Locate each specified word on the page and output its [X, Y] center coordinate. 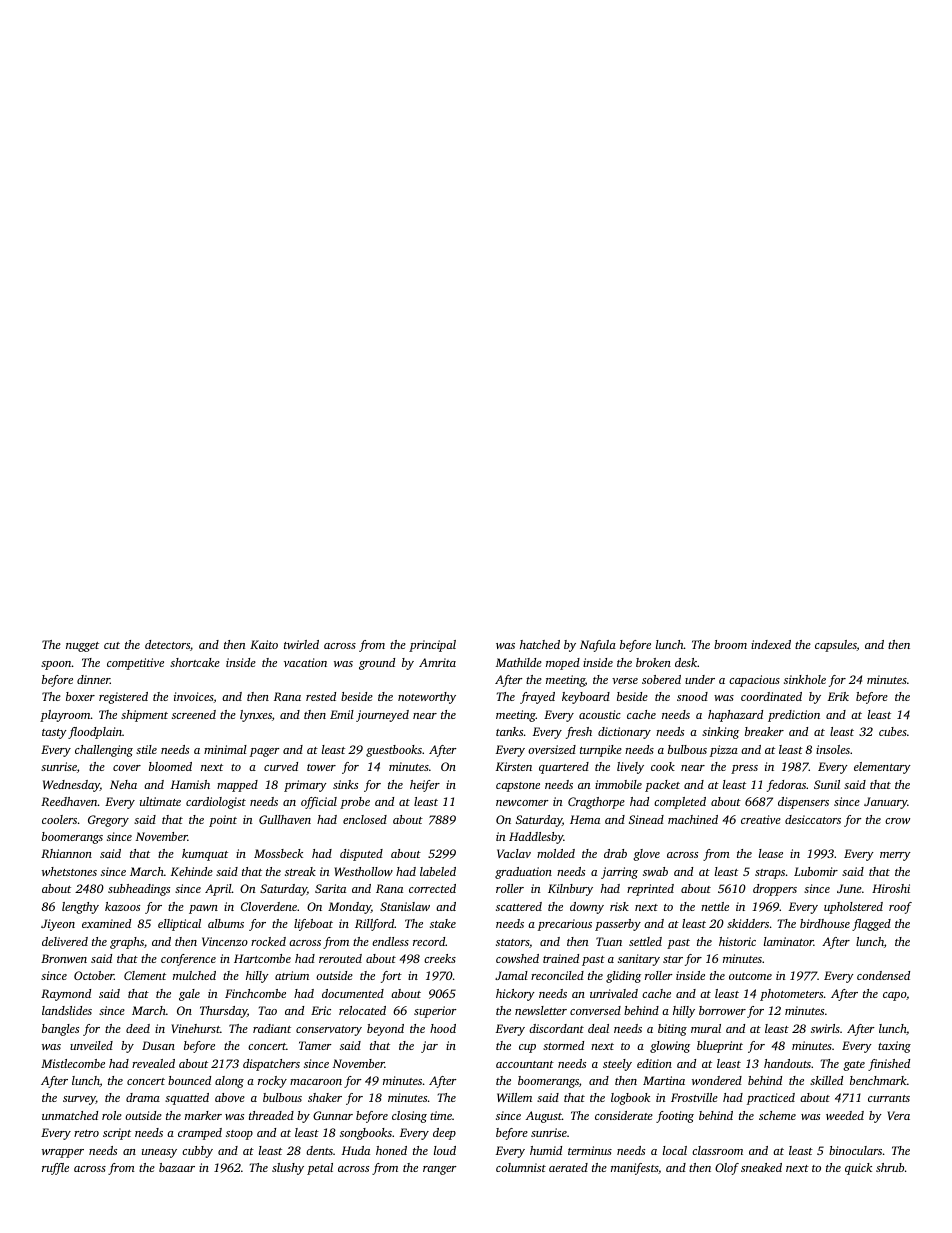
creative [761, 819]
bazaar [177, 1167]
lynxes [256, 716]
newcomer [522, 803]
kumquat [205, 855]
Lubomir [816, 871]
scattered [519, 906]
